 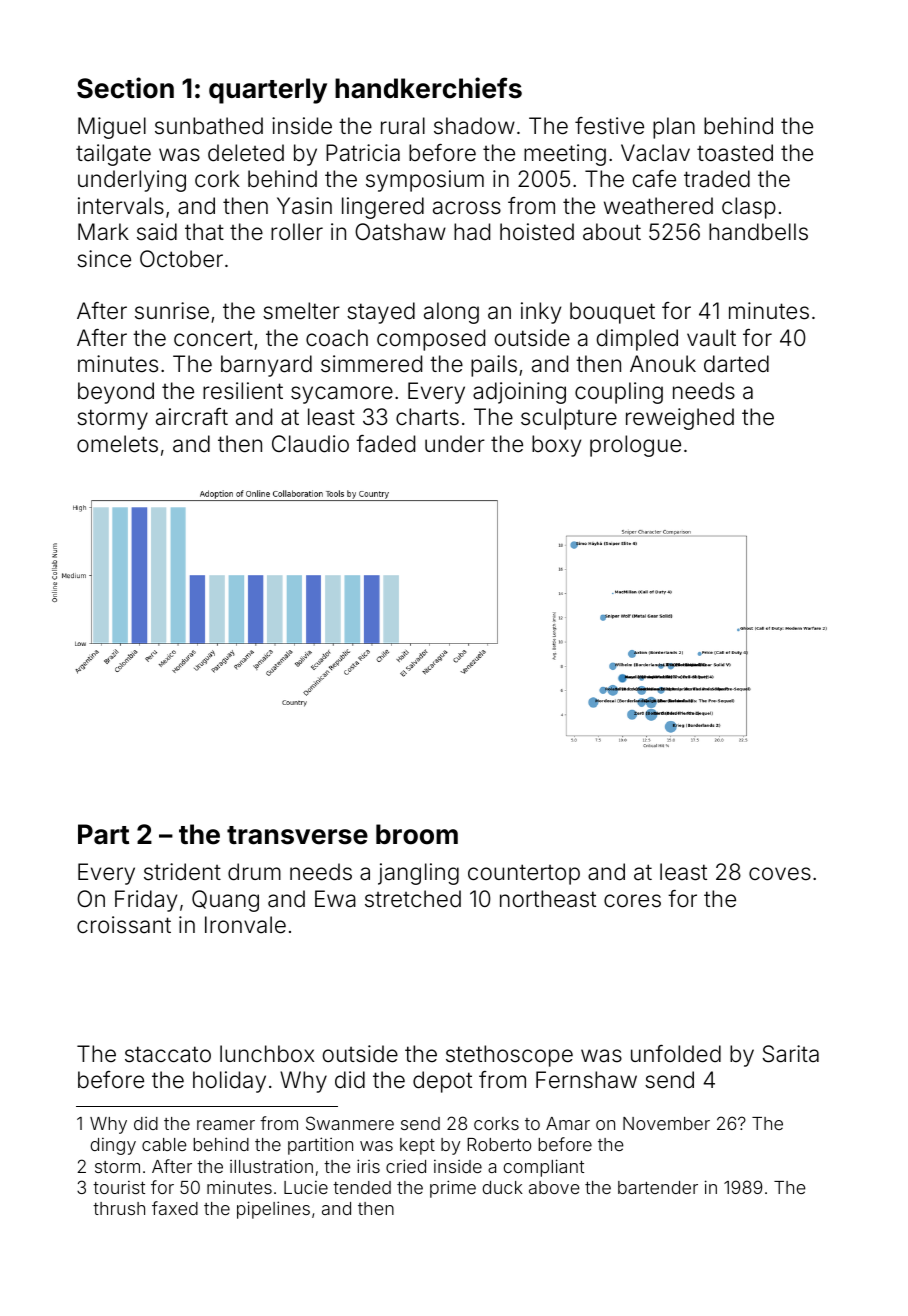 I want to click on Claudio, so click(x=310, y=444).
